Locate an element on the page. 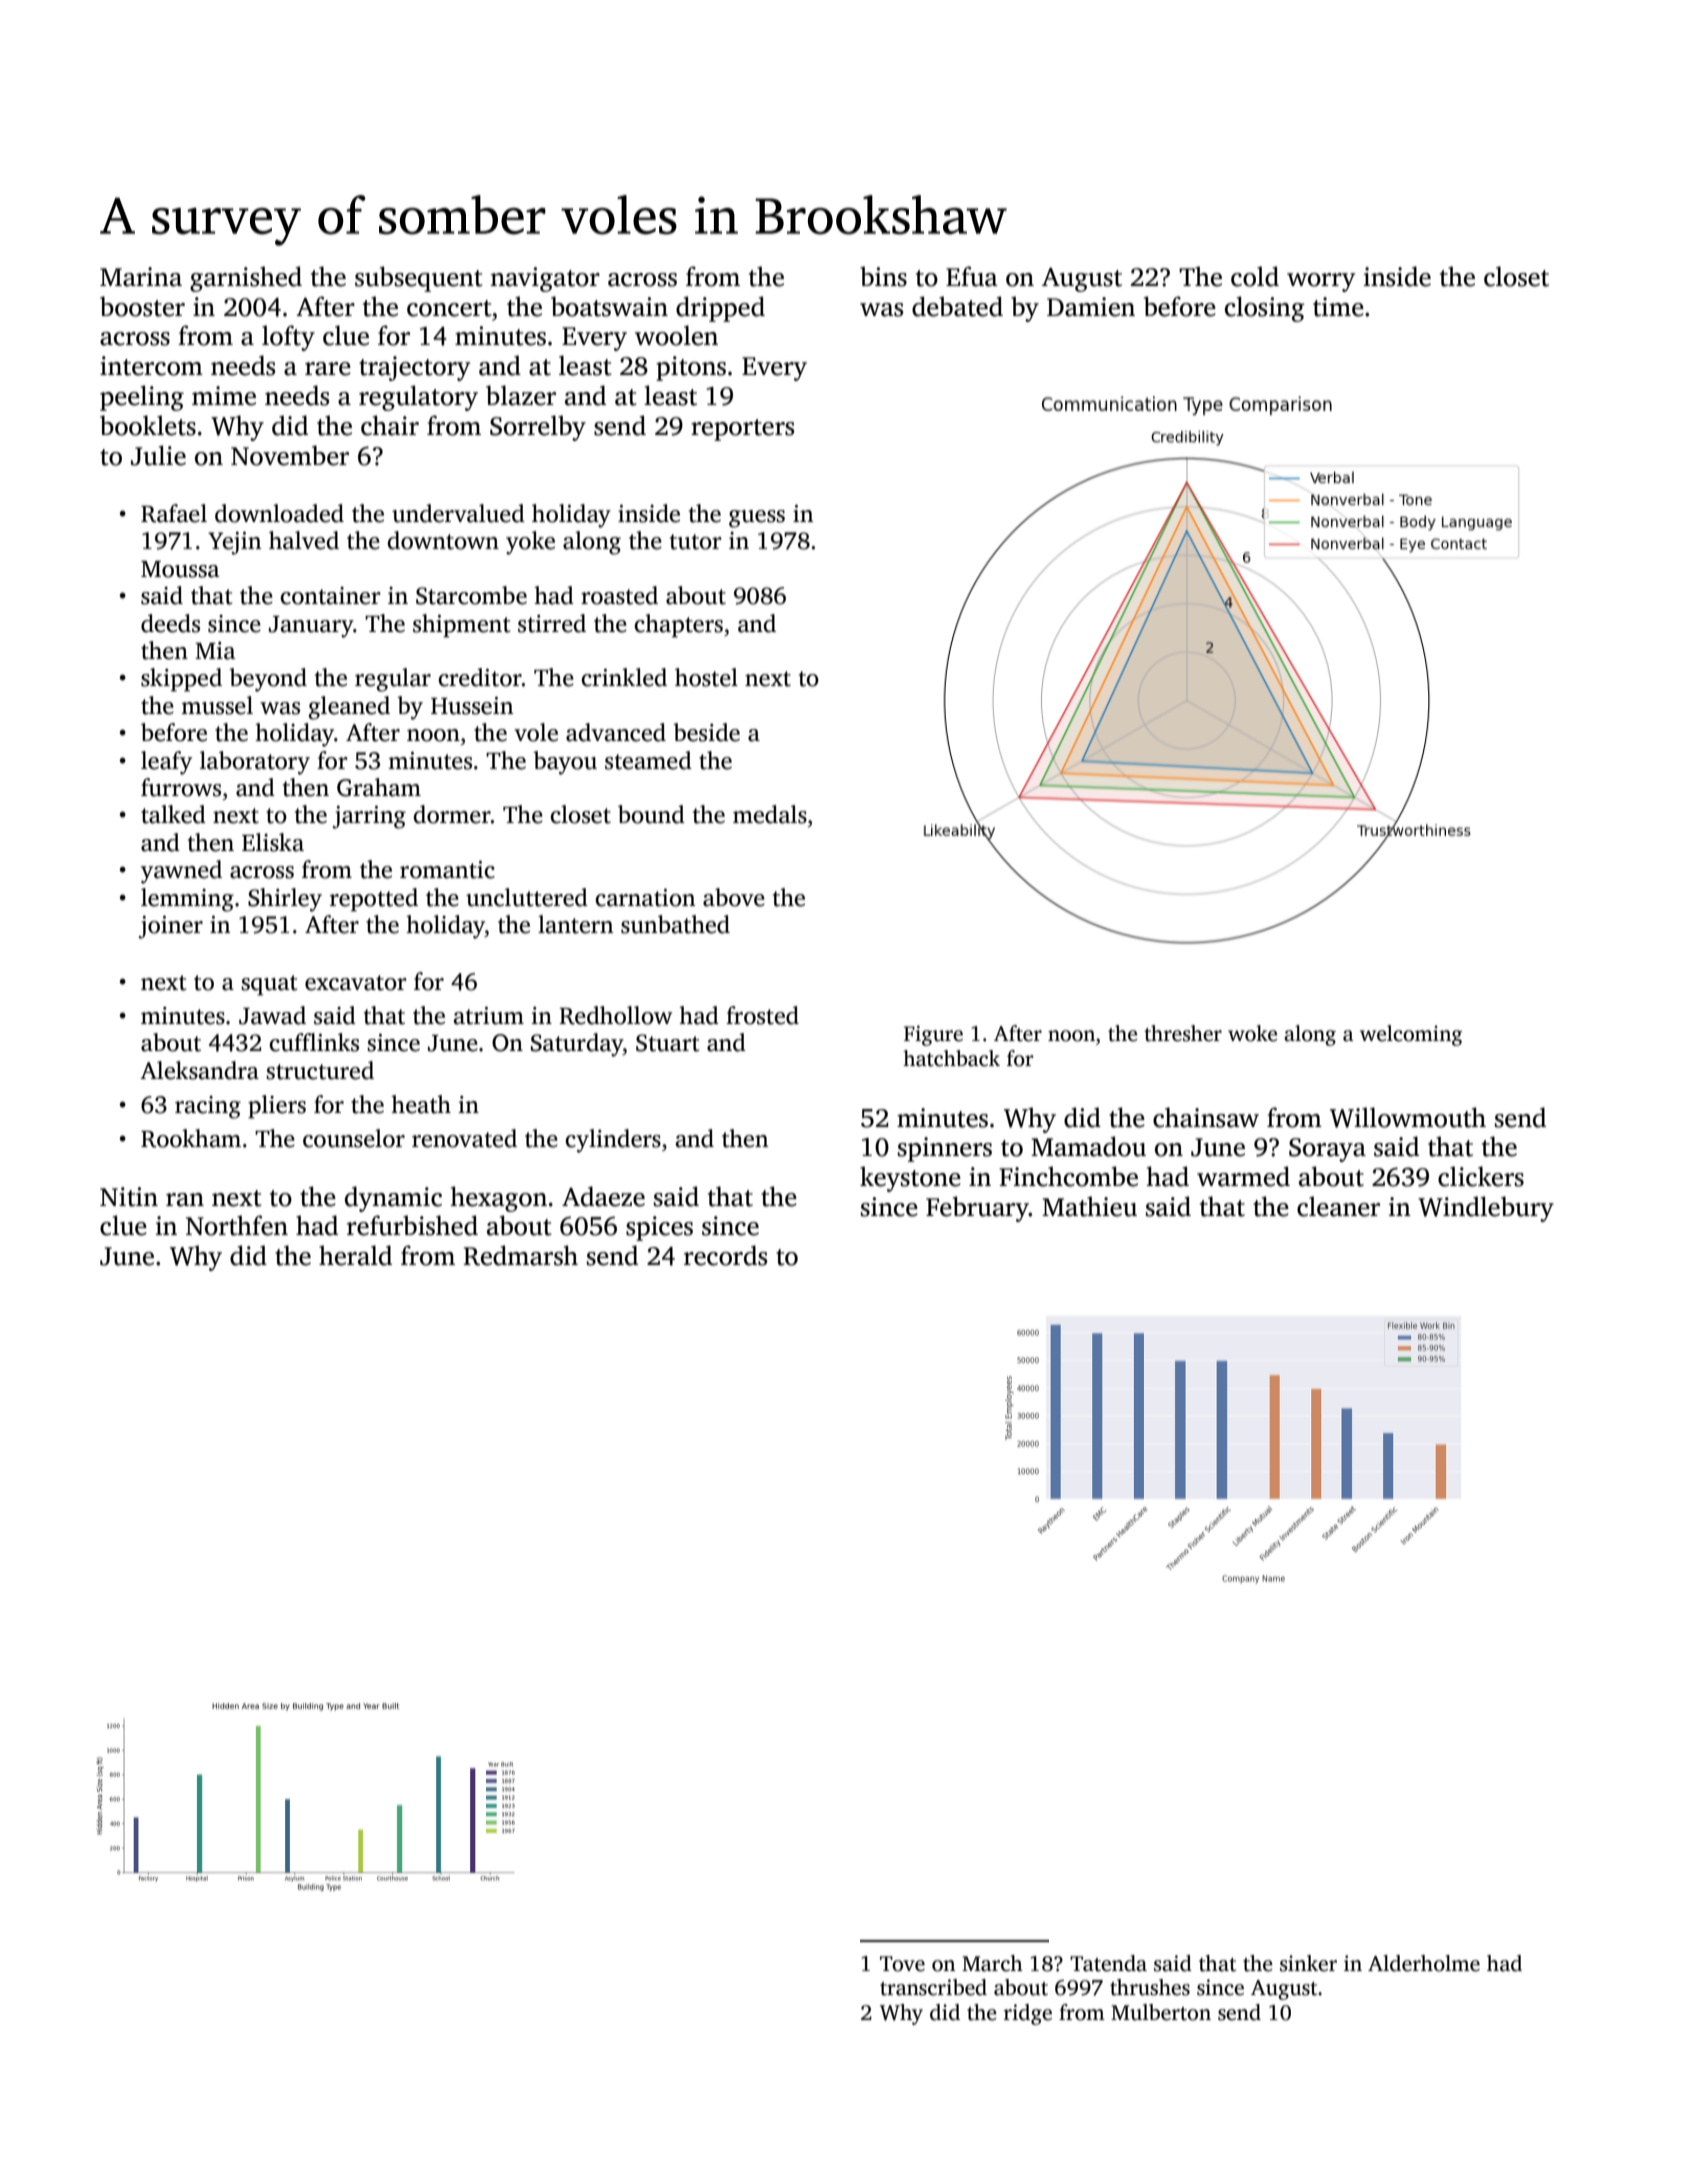 The width and height of the image is (1683, 2178). woke is located at coordinates (1252, 1033).
